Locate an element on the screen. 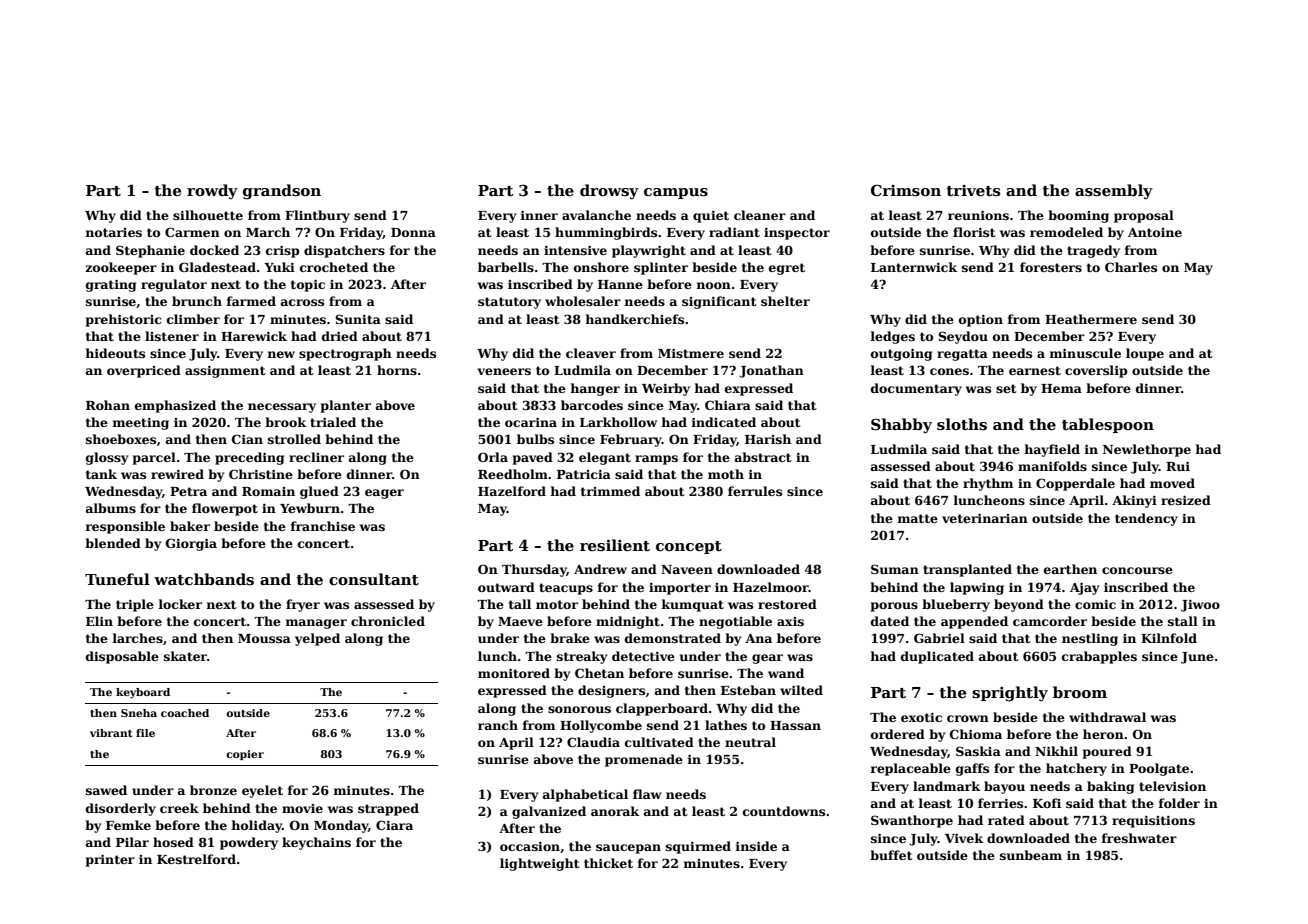 The width and height of the screenshot is (1308, 924). radiant is located at coordinates (734, 232).
